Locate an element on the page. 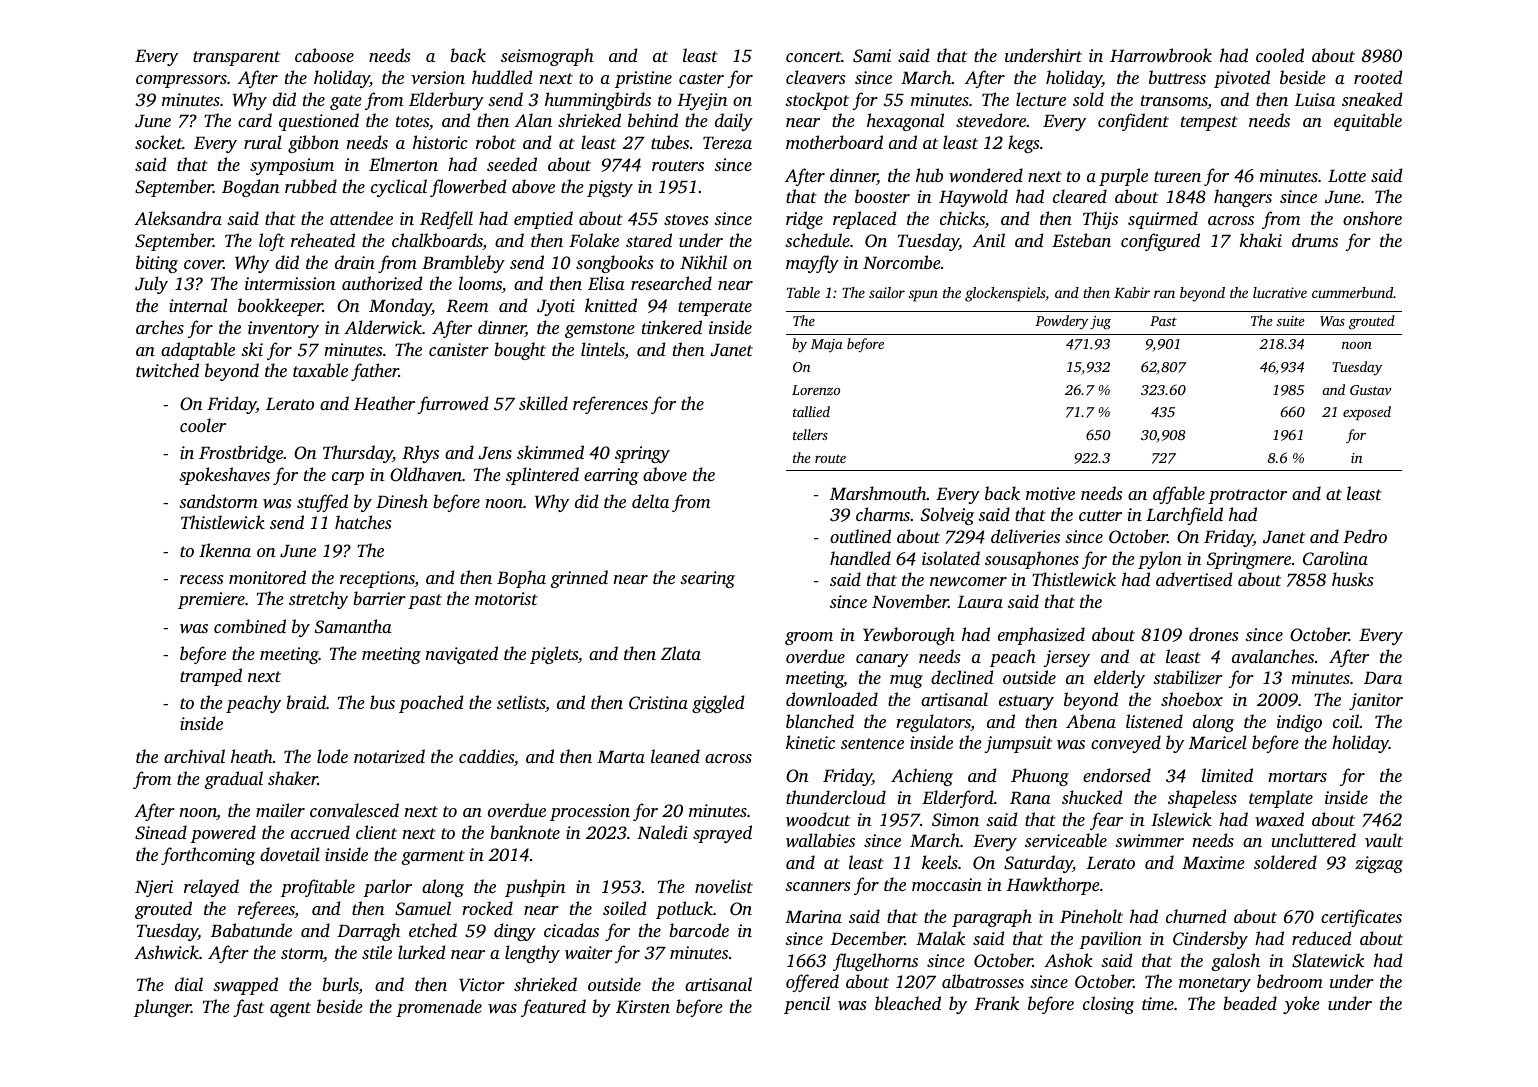 Image resolution: width=1538 pixels, height=1087 pixels. recess is located at coordinates (201, 579).
